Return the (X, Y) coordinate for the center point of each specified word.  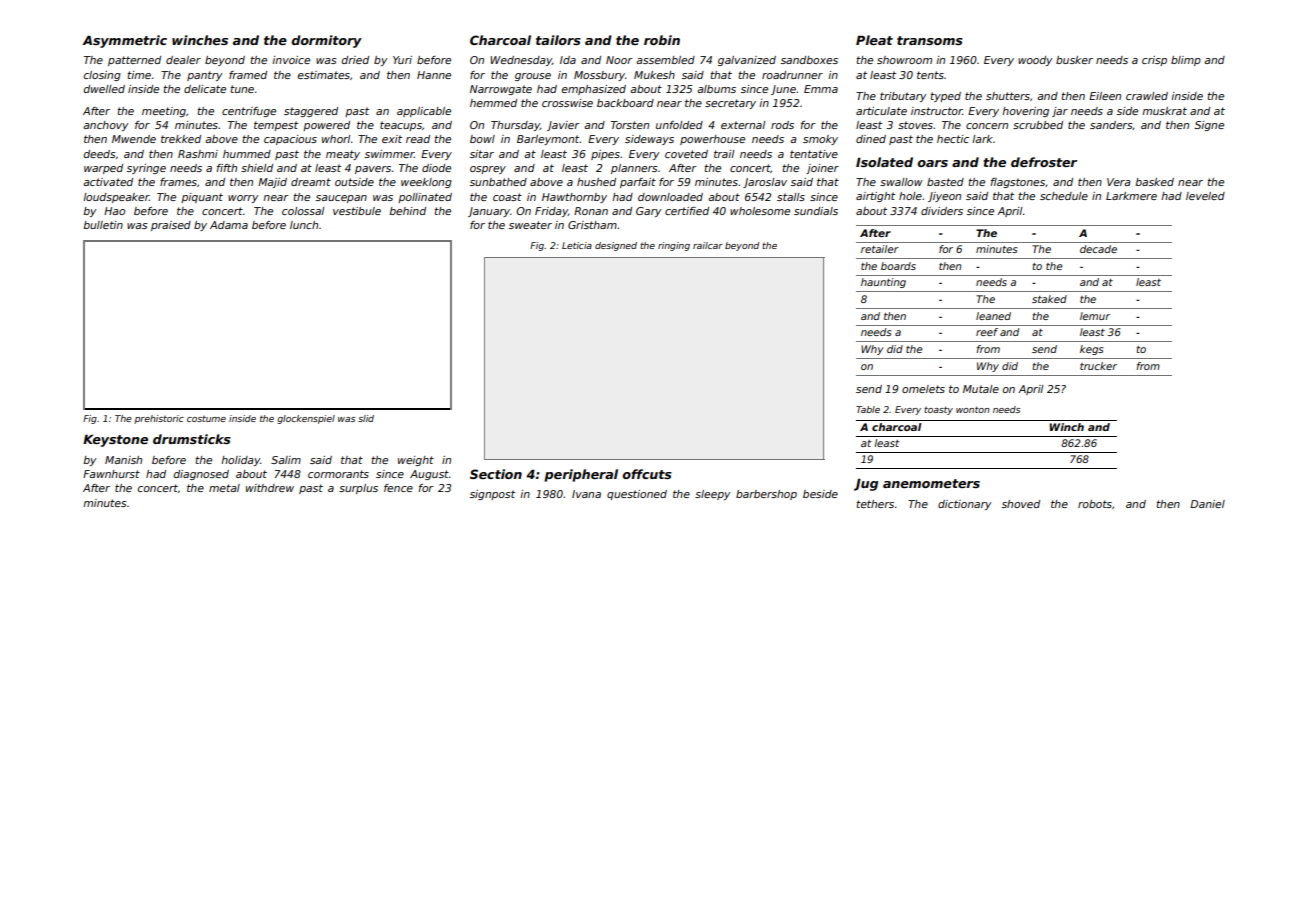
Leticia (577, 245)
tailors (558, 40)
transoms (930, 40)
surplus (358, 489)
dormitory (326, 41)
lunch (304, 225)
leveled (1205, 196)
